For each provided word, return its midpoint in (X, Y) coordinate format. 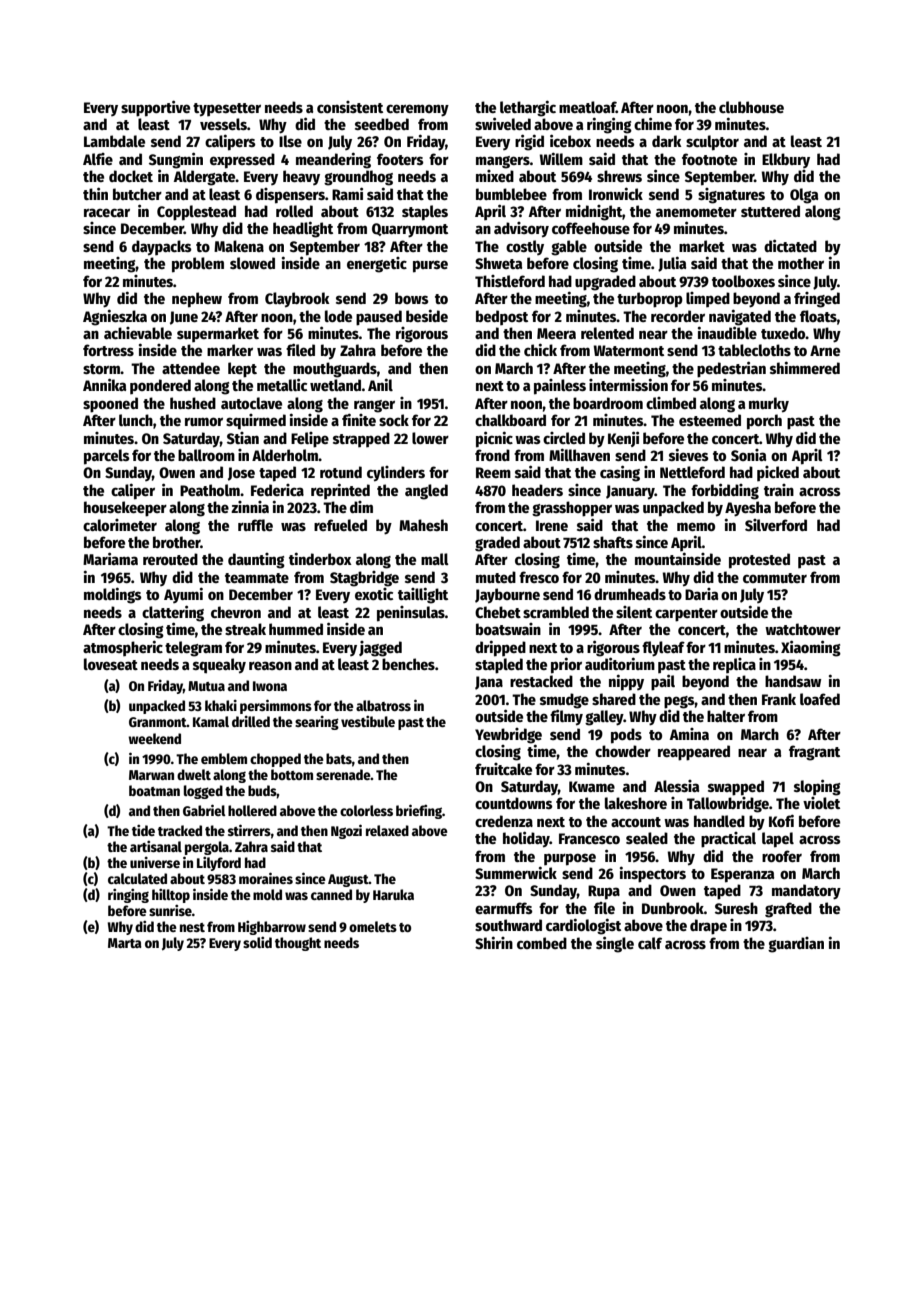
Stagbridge (364, 579)
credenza (504, 821)
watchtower (803, 629)
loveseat (111, 664)
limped (708, 299)
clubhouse (751, 107)
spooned (110, 405)
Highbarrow (272, 928)
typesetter (227, 110)
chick (540, 349)
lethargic (528, 108)
